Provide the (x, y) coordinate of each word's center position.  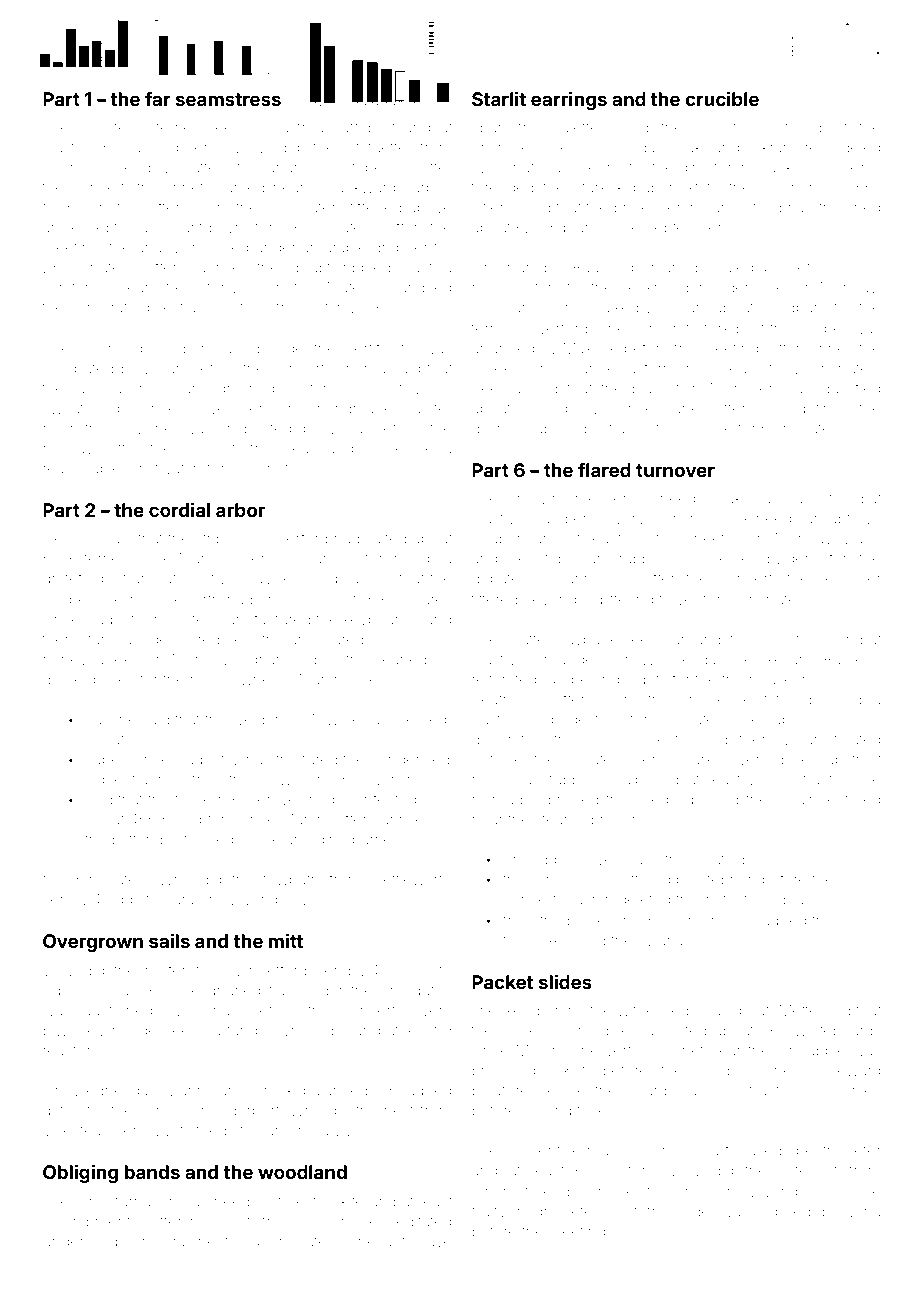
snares (428, 600)
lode (695, 1211)
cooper (822, 331)
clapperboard (200, 350)
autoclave (418, 1241)
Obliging (80, 1173)
